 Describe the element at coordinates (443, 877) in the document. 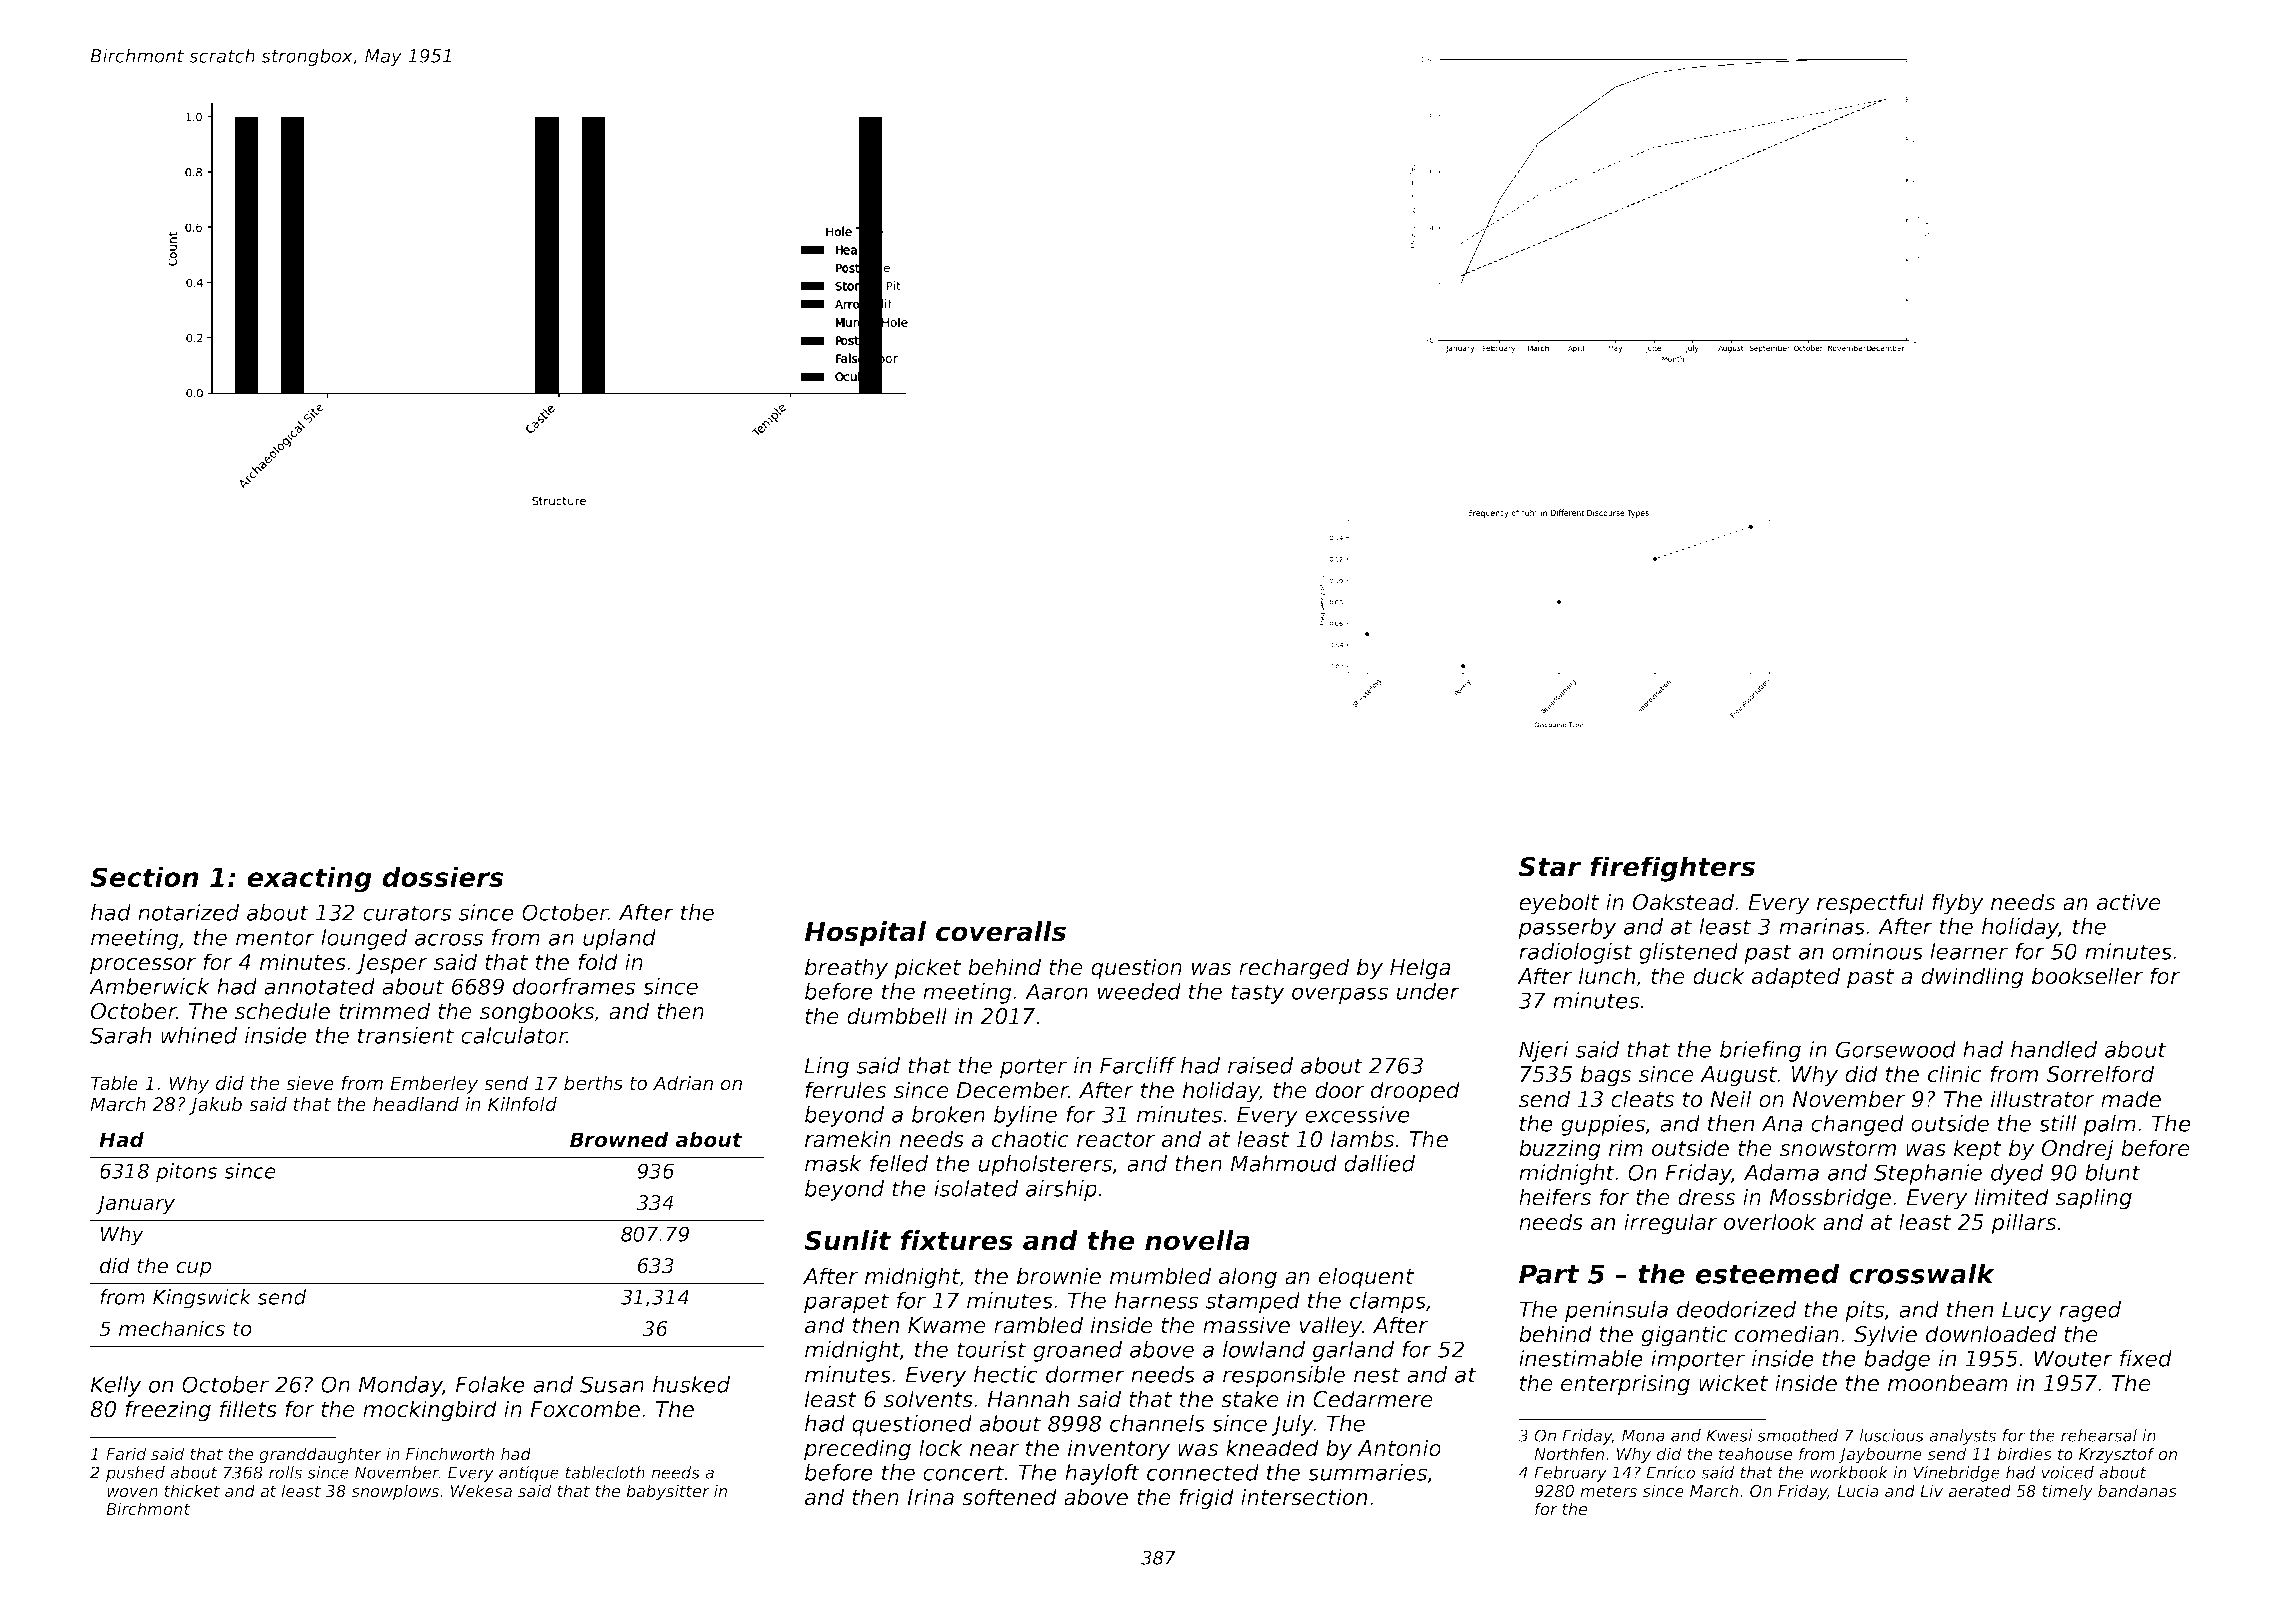

I see `dossiers` at that location.
